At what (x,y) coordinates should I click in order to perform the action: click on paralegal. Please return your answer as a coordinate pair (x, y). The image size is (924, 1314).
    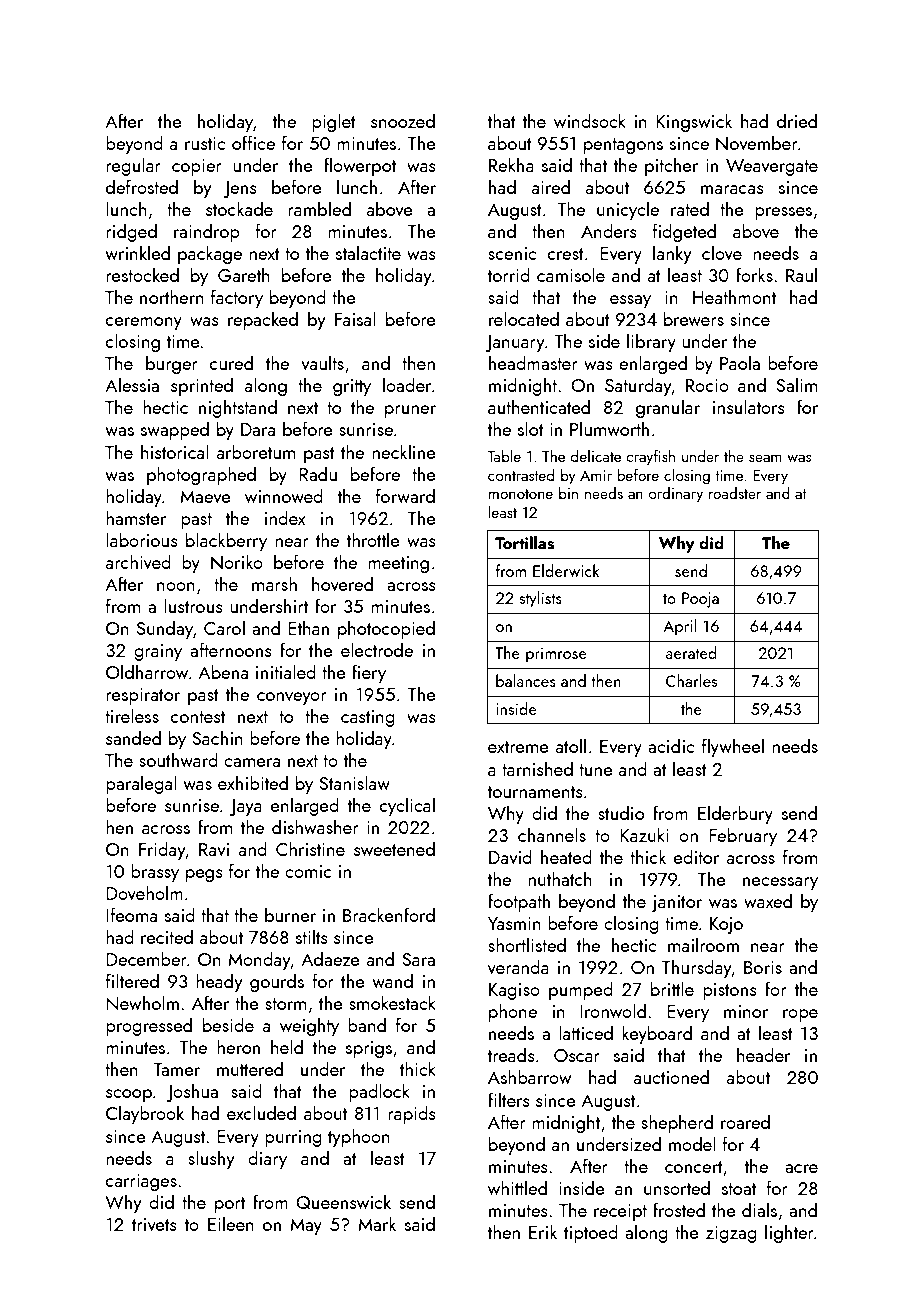
    Looking at the image, I should click on (141, 784).
